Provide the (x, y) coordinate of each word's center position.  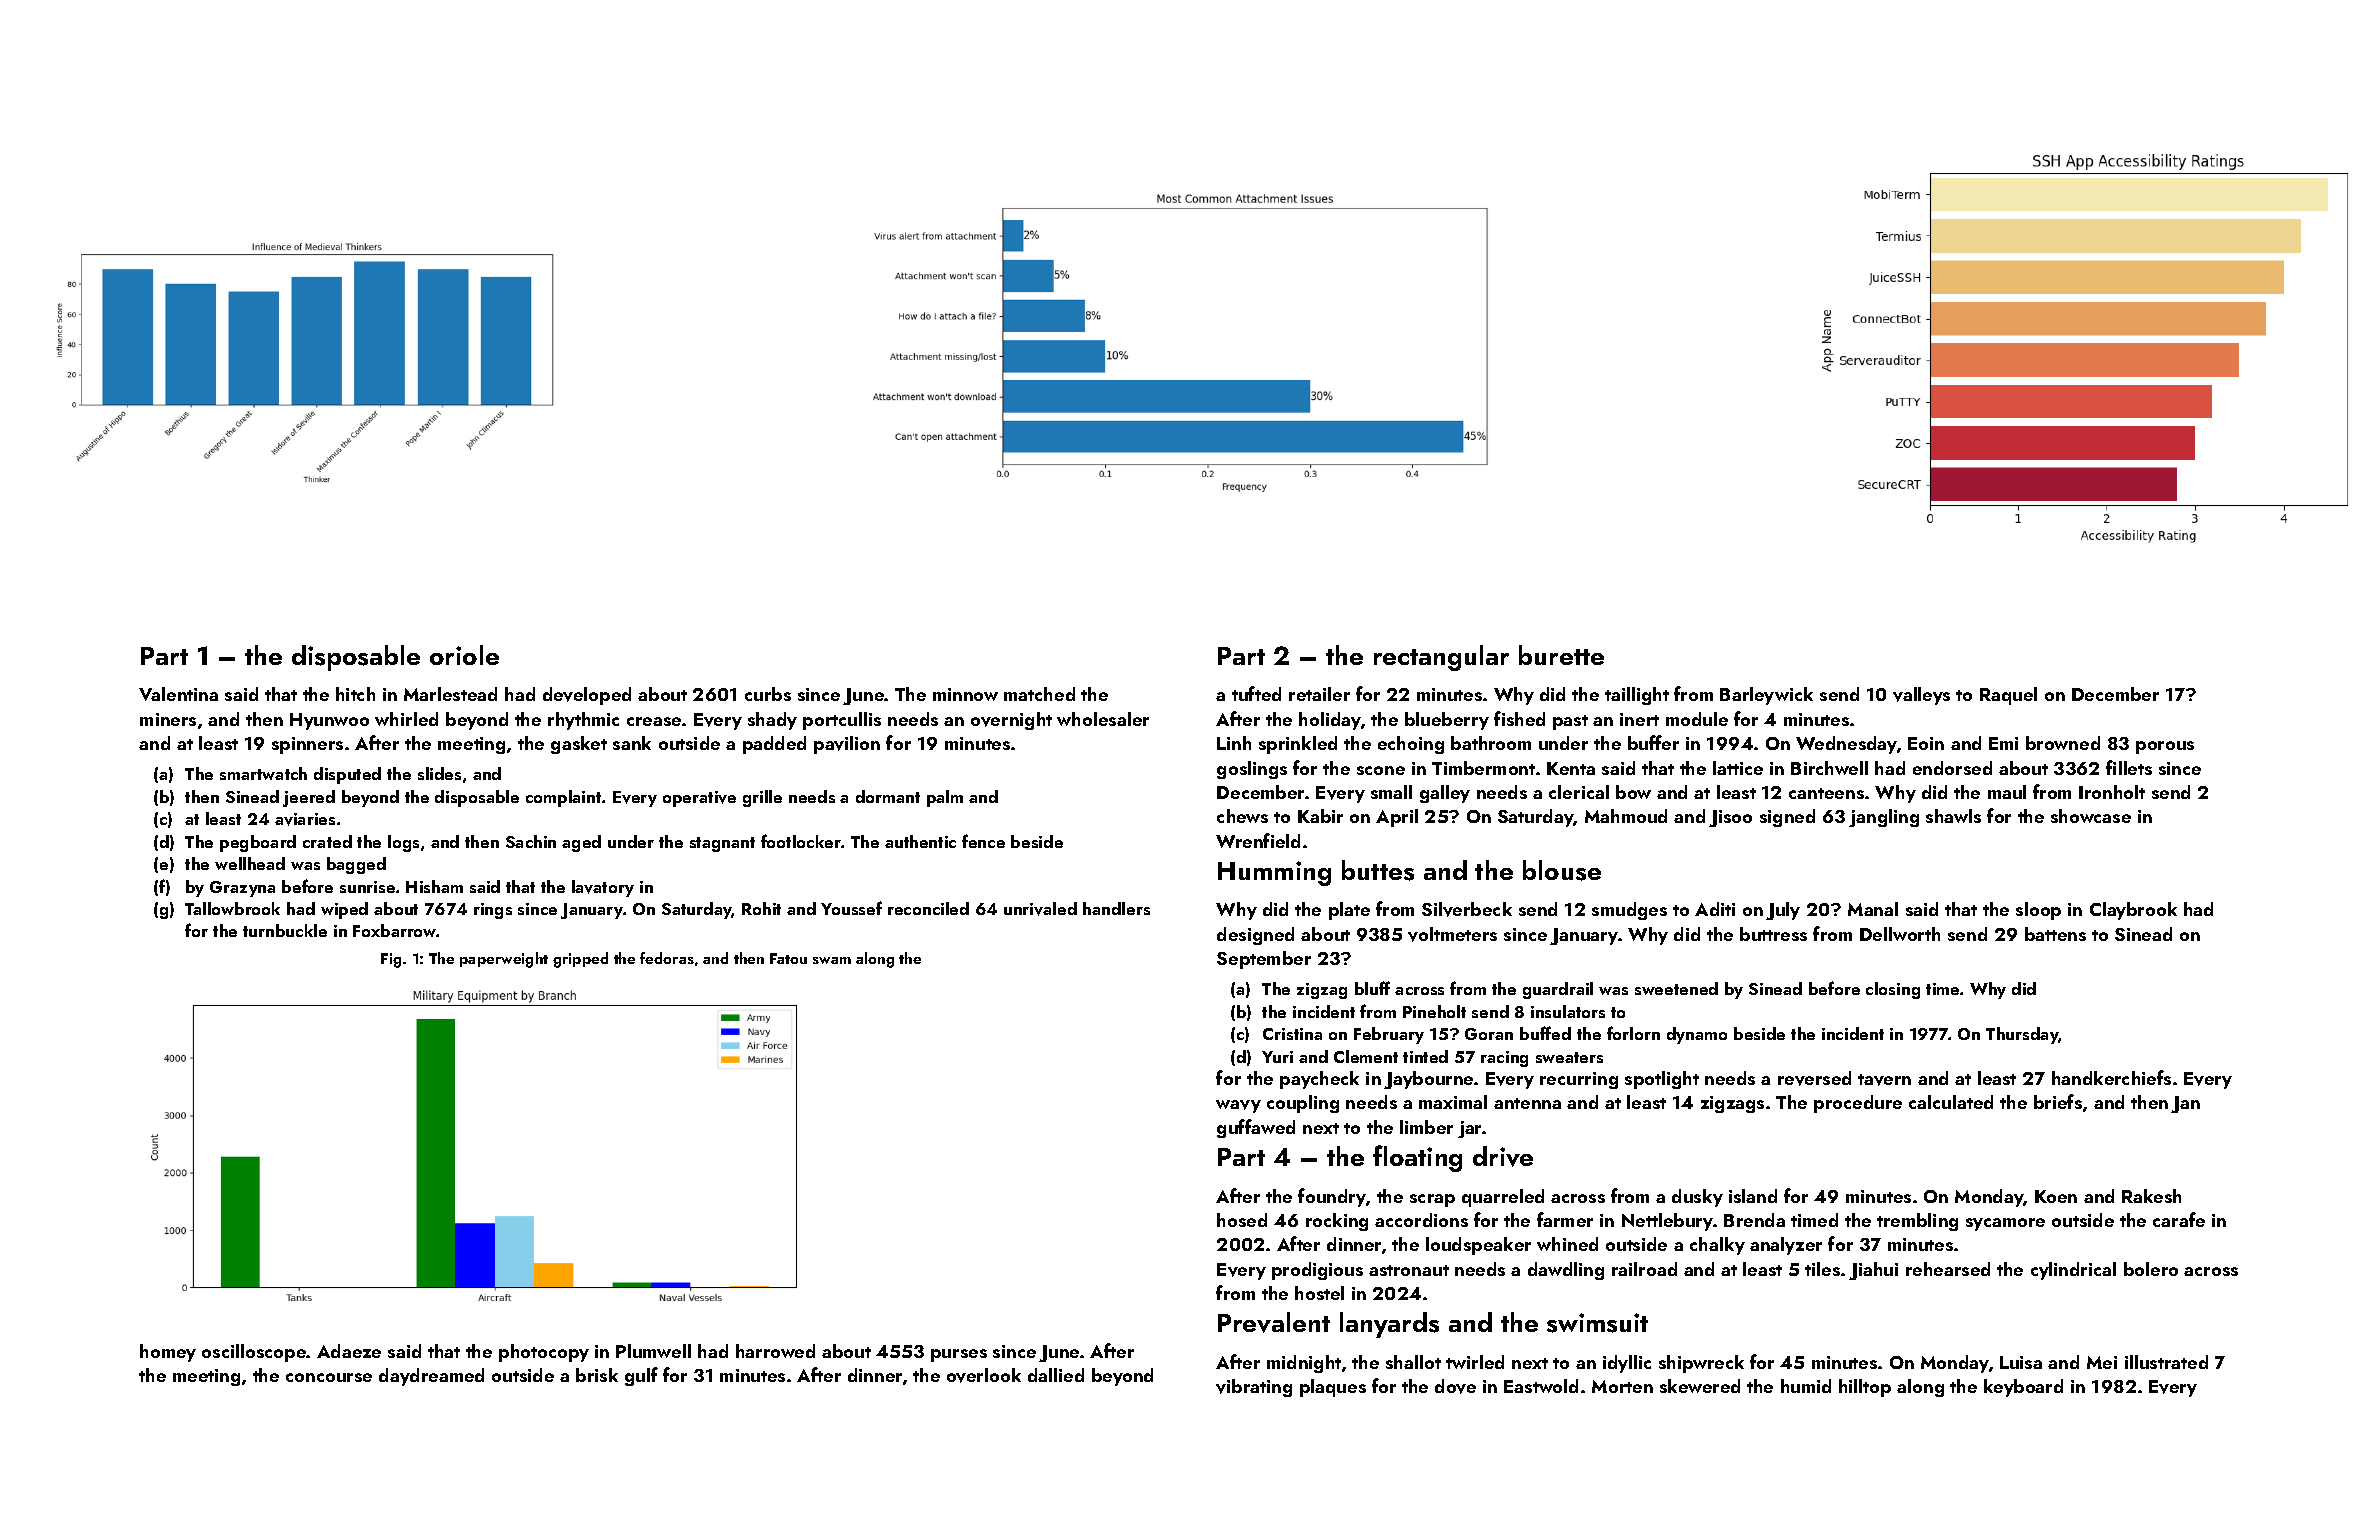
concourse (329, 1377)
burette (1561, 655)
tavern (1884, 1080)
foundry (1332, 1197)
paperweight (504, 960)
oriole (464, 655)
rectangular (1441, 658)
